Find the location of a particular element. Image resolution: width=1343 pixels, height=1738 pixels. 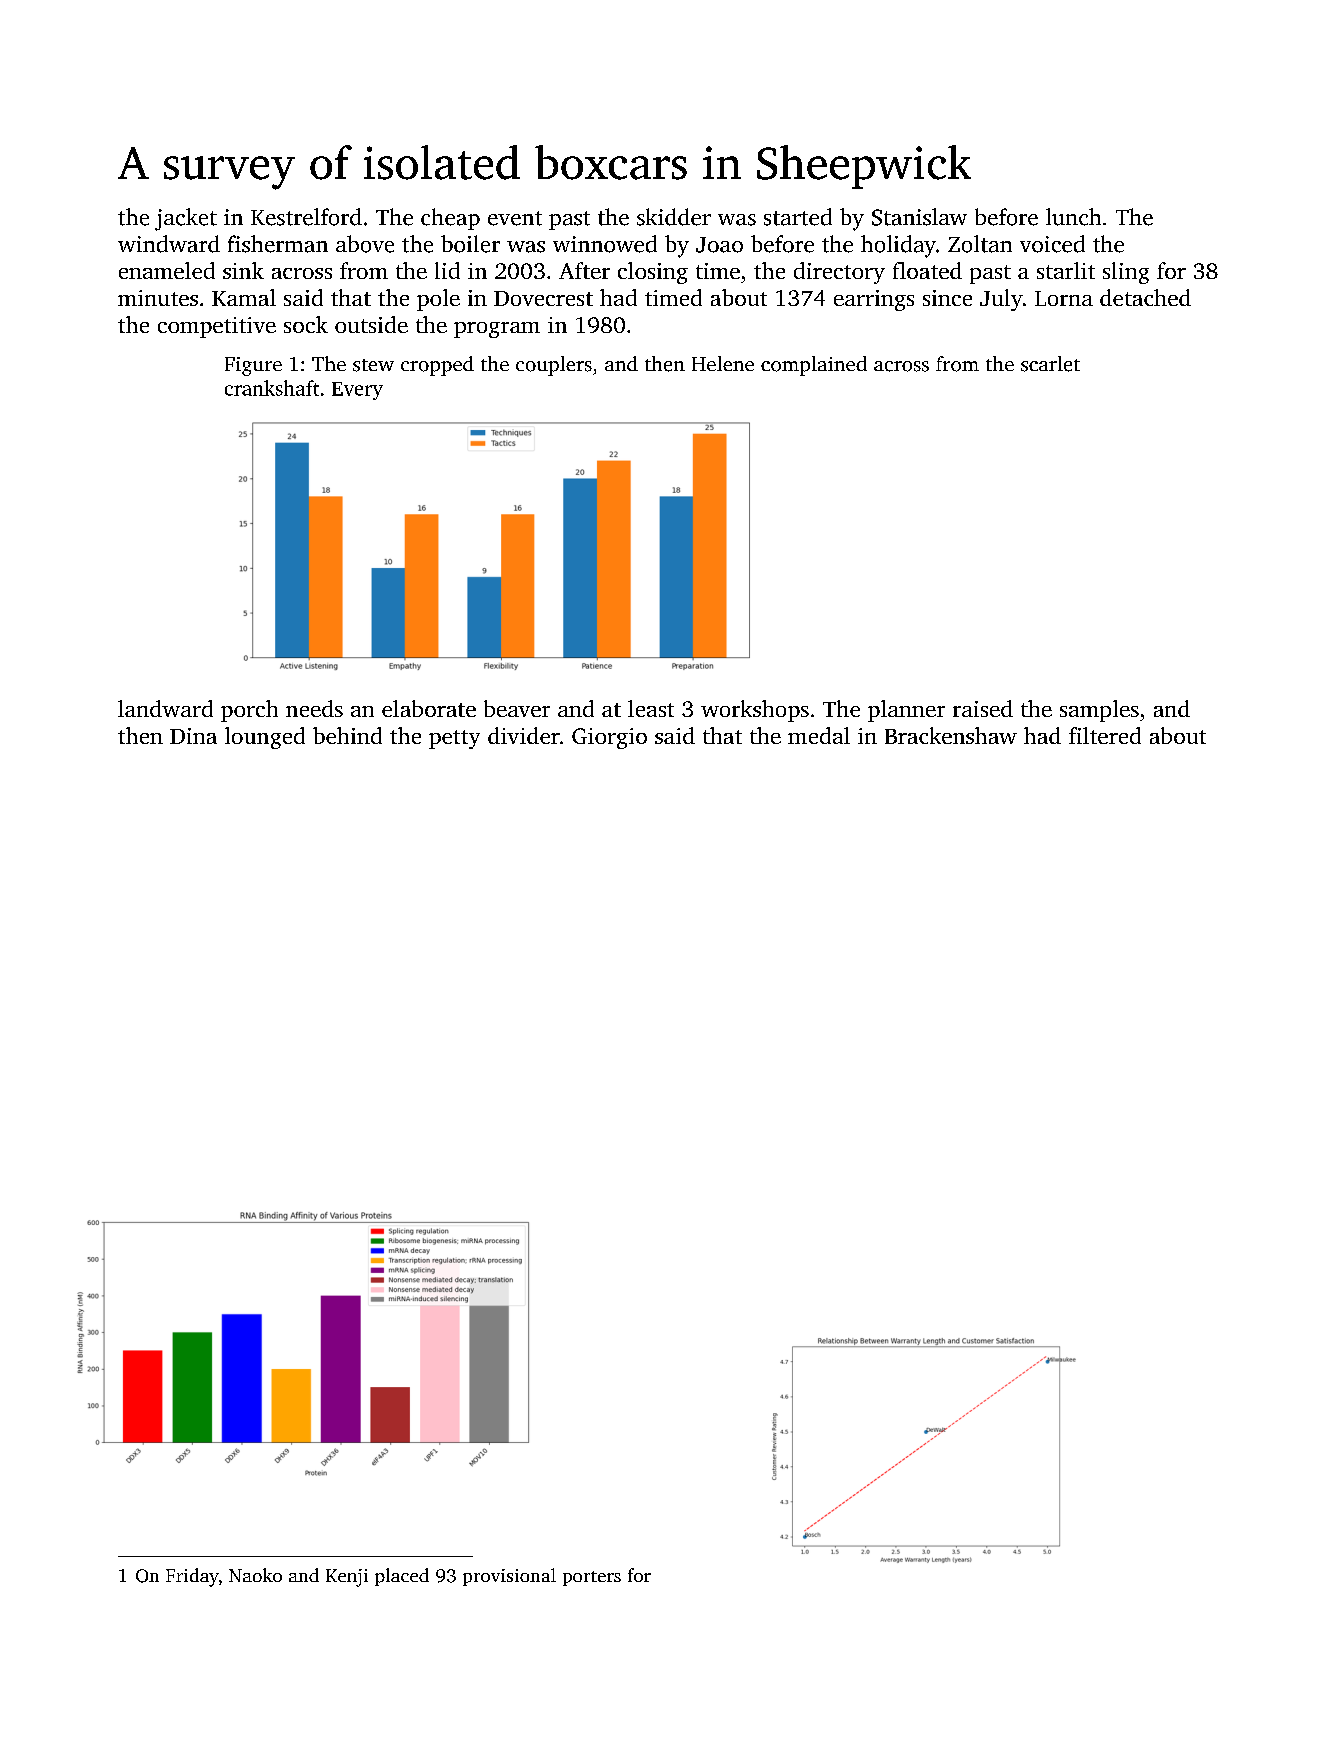

Naoko is located at coordinates (255, 1575).
